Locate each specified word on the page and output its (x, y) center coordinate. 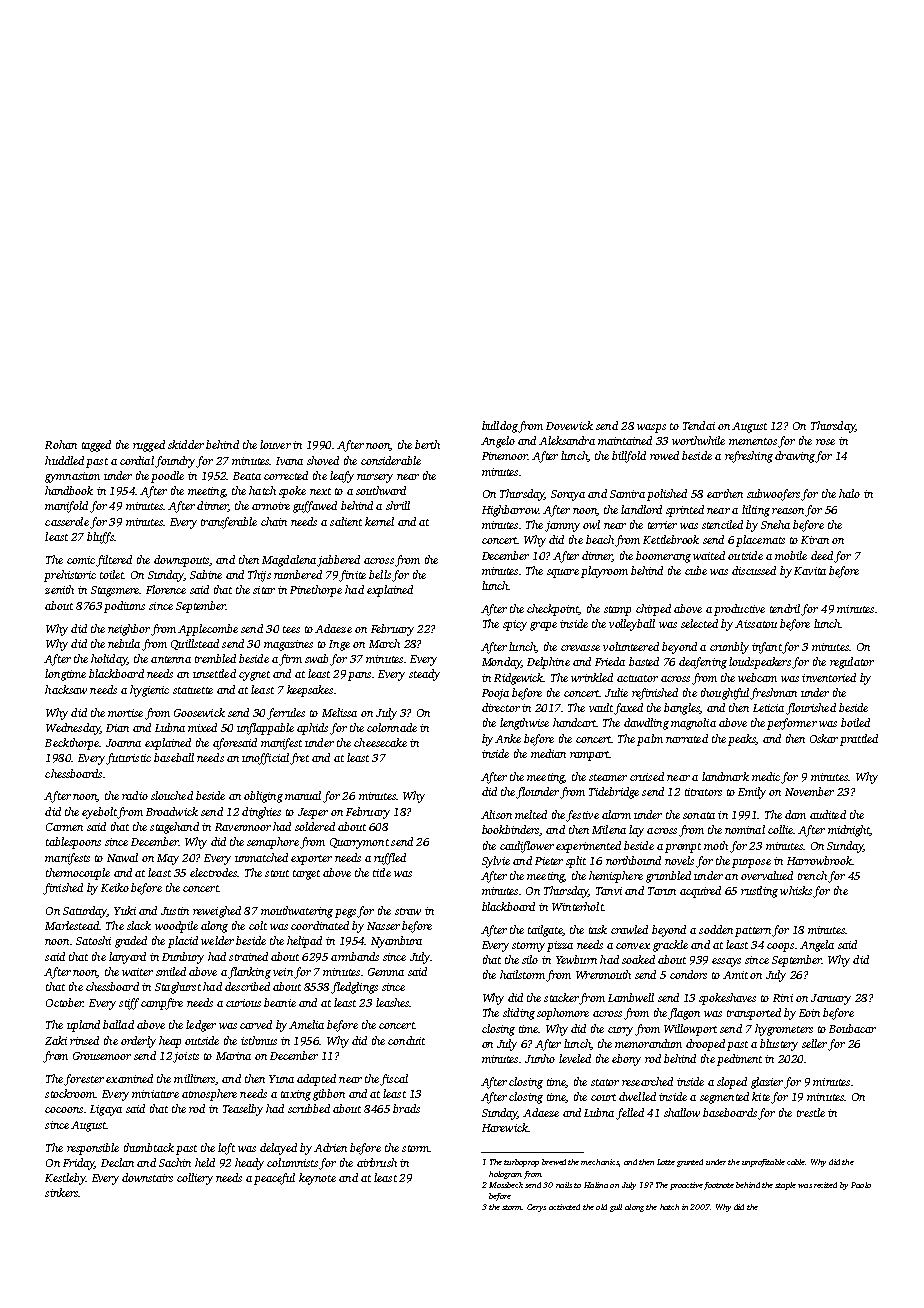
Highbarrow (510, 511)
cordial (137, 460)
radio (135, 795)
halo (849, 493)
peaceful (274, 1179)
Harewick (505, 1127)
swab (316, 658)
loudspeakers (760, 663)
